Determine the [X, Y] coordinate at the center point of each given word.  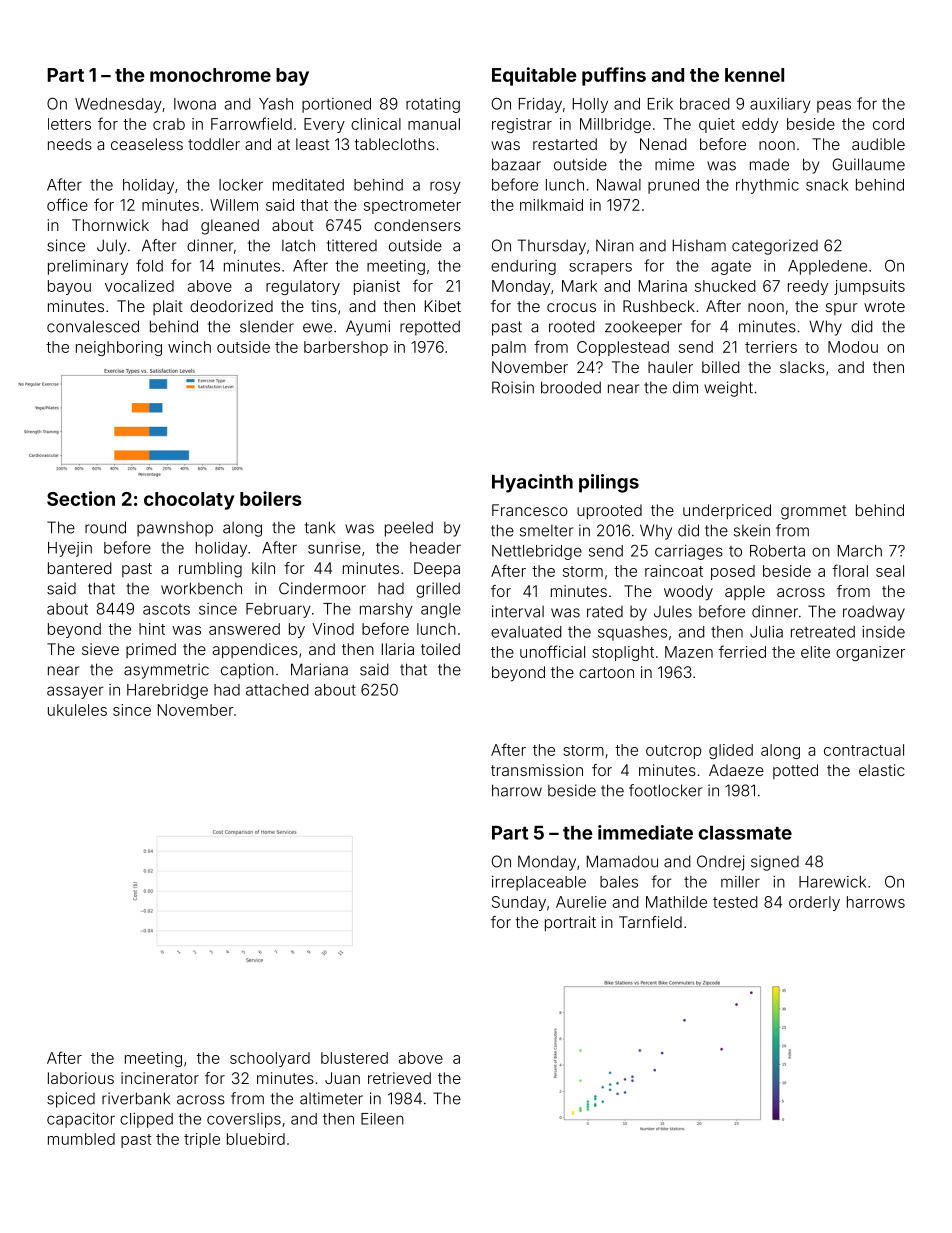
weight [728, 389]
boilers [271, 498]
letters [69, 124]
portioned [336, 105]
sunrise [334, 548]
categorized [775, 247]
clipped [146, 1120]
